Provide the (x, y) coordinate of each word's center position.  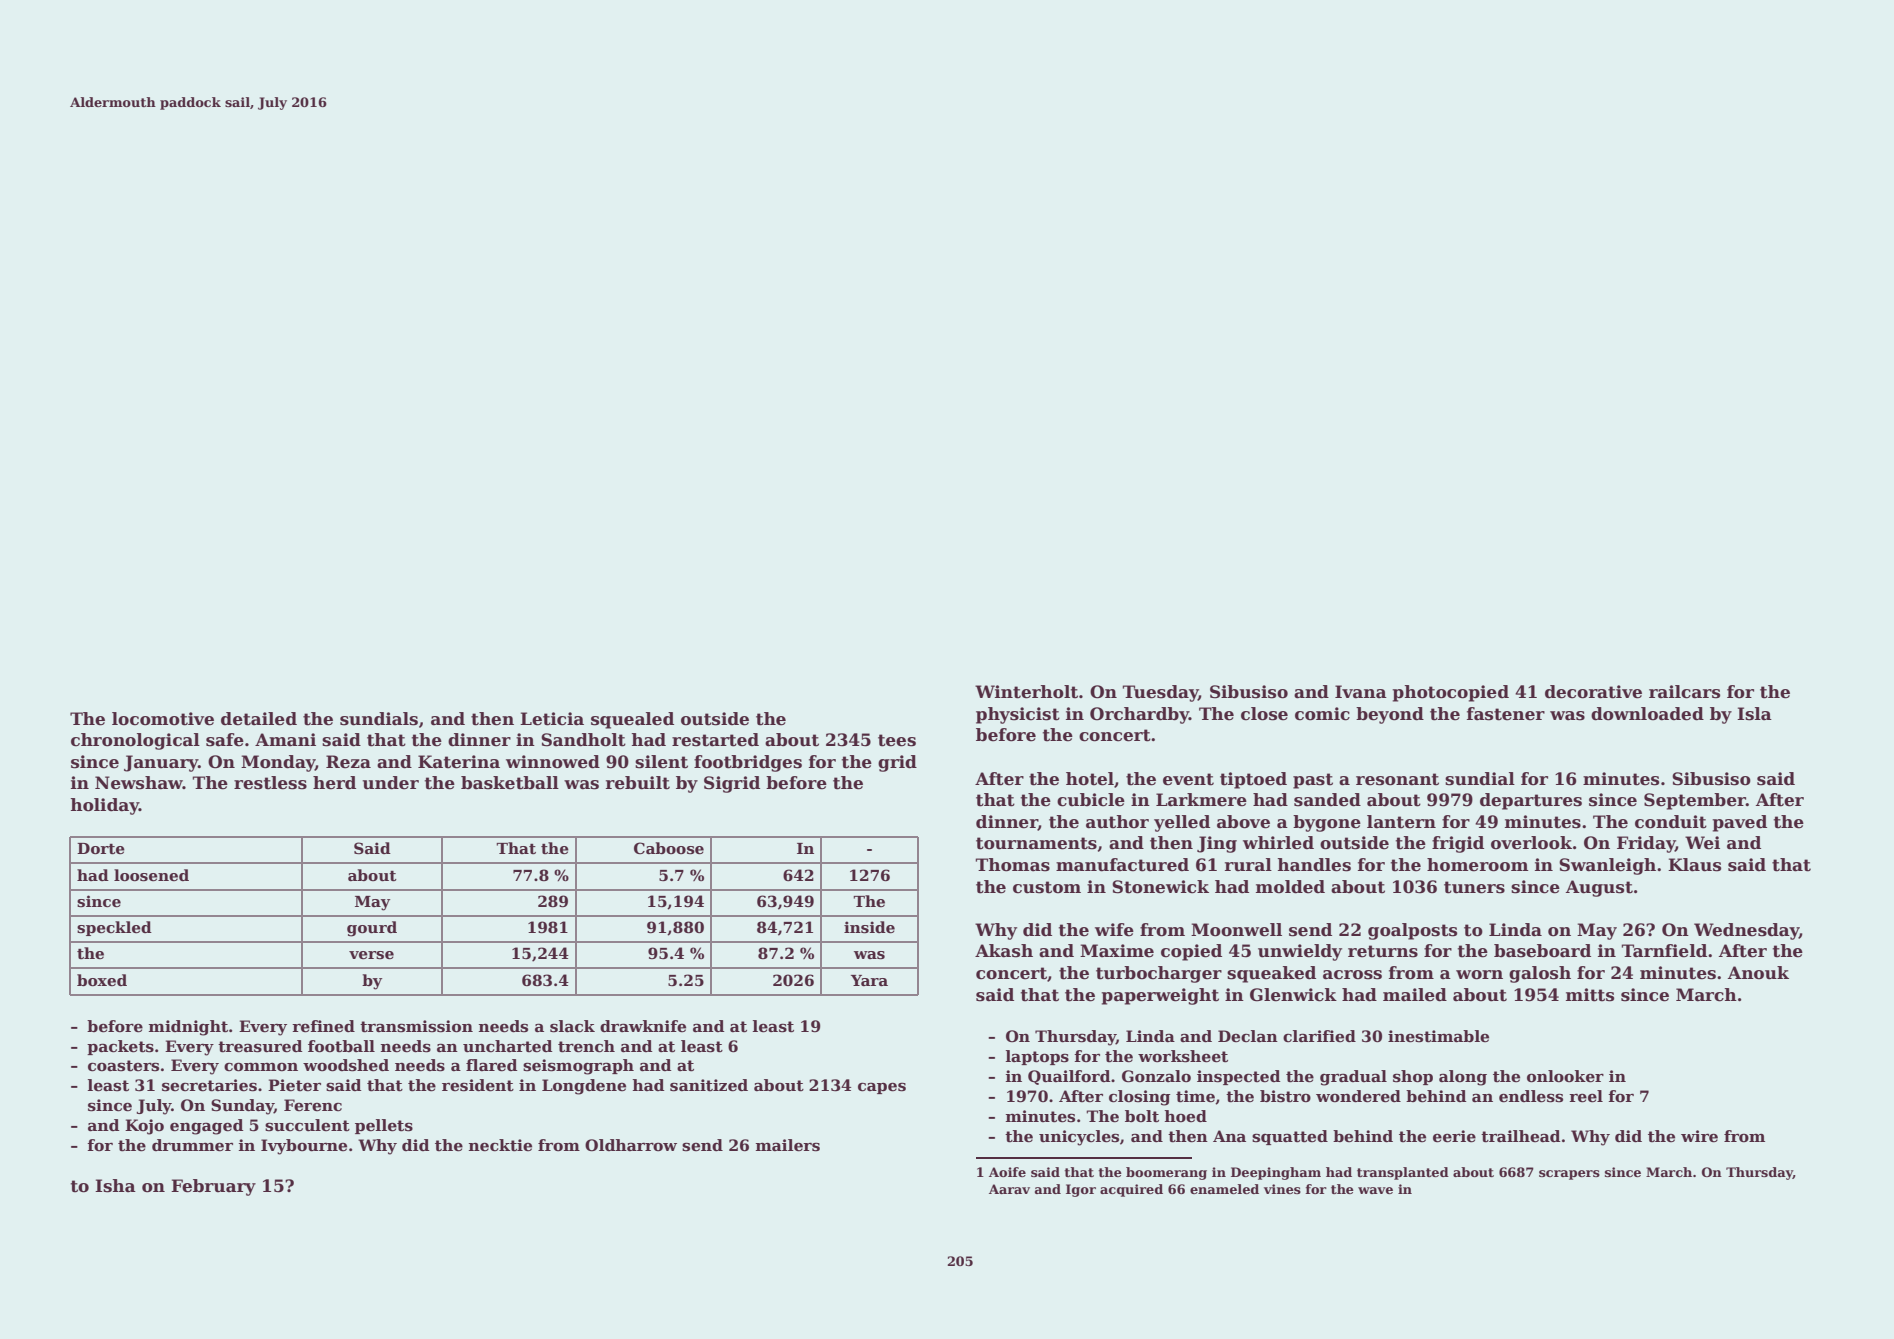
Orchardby (1139, 715)
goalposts (1412, 931)
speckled (114, 928)
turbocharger (1159, 974)
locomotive (163, 719)
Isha (115, 1186)
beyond (1390, 715)
